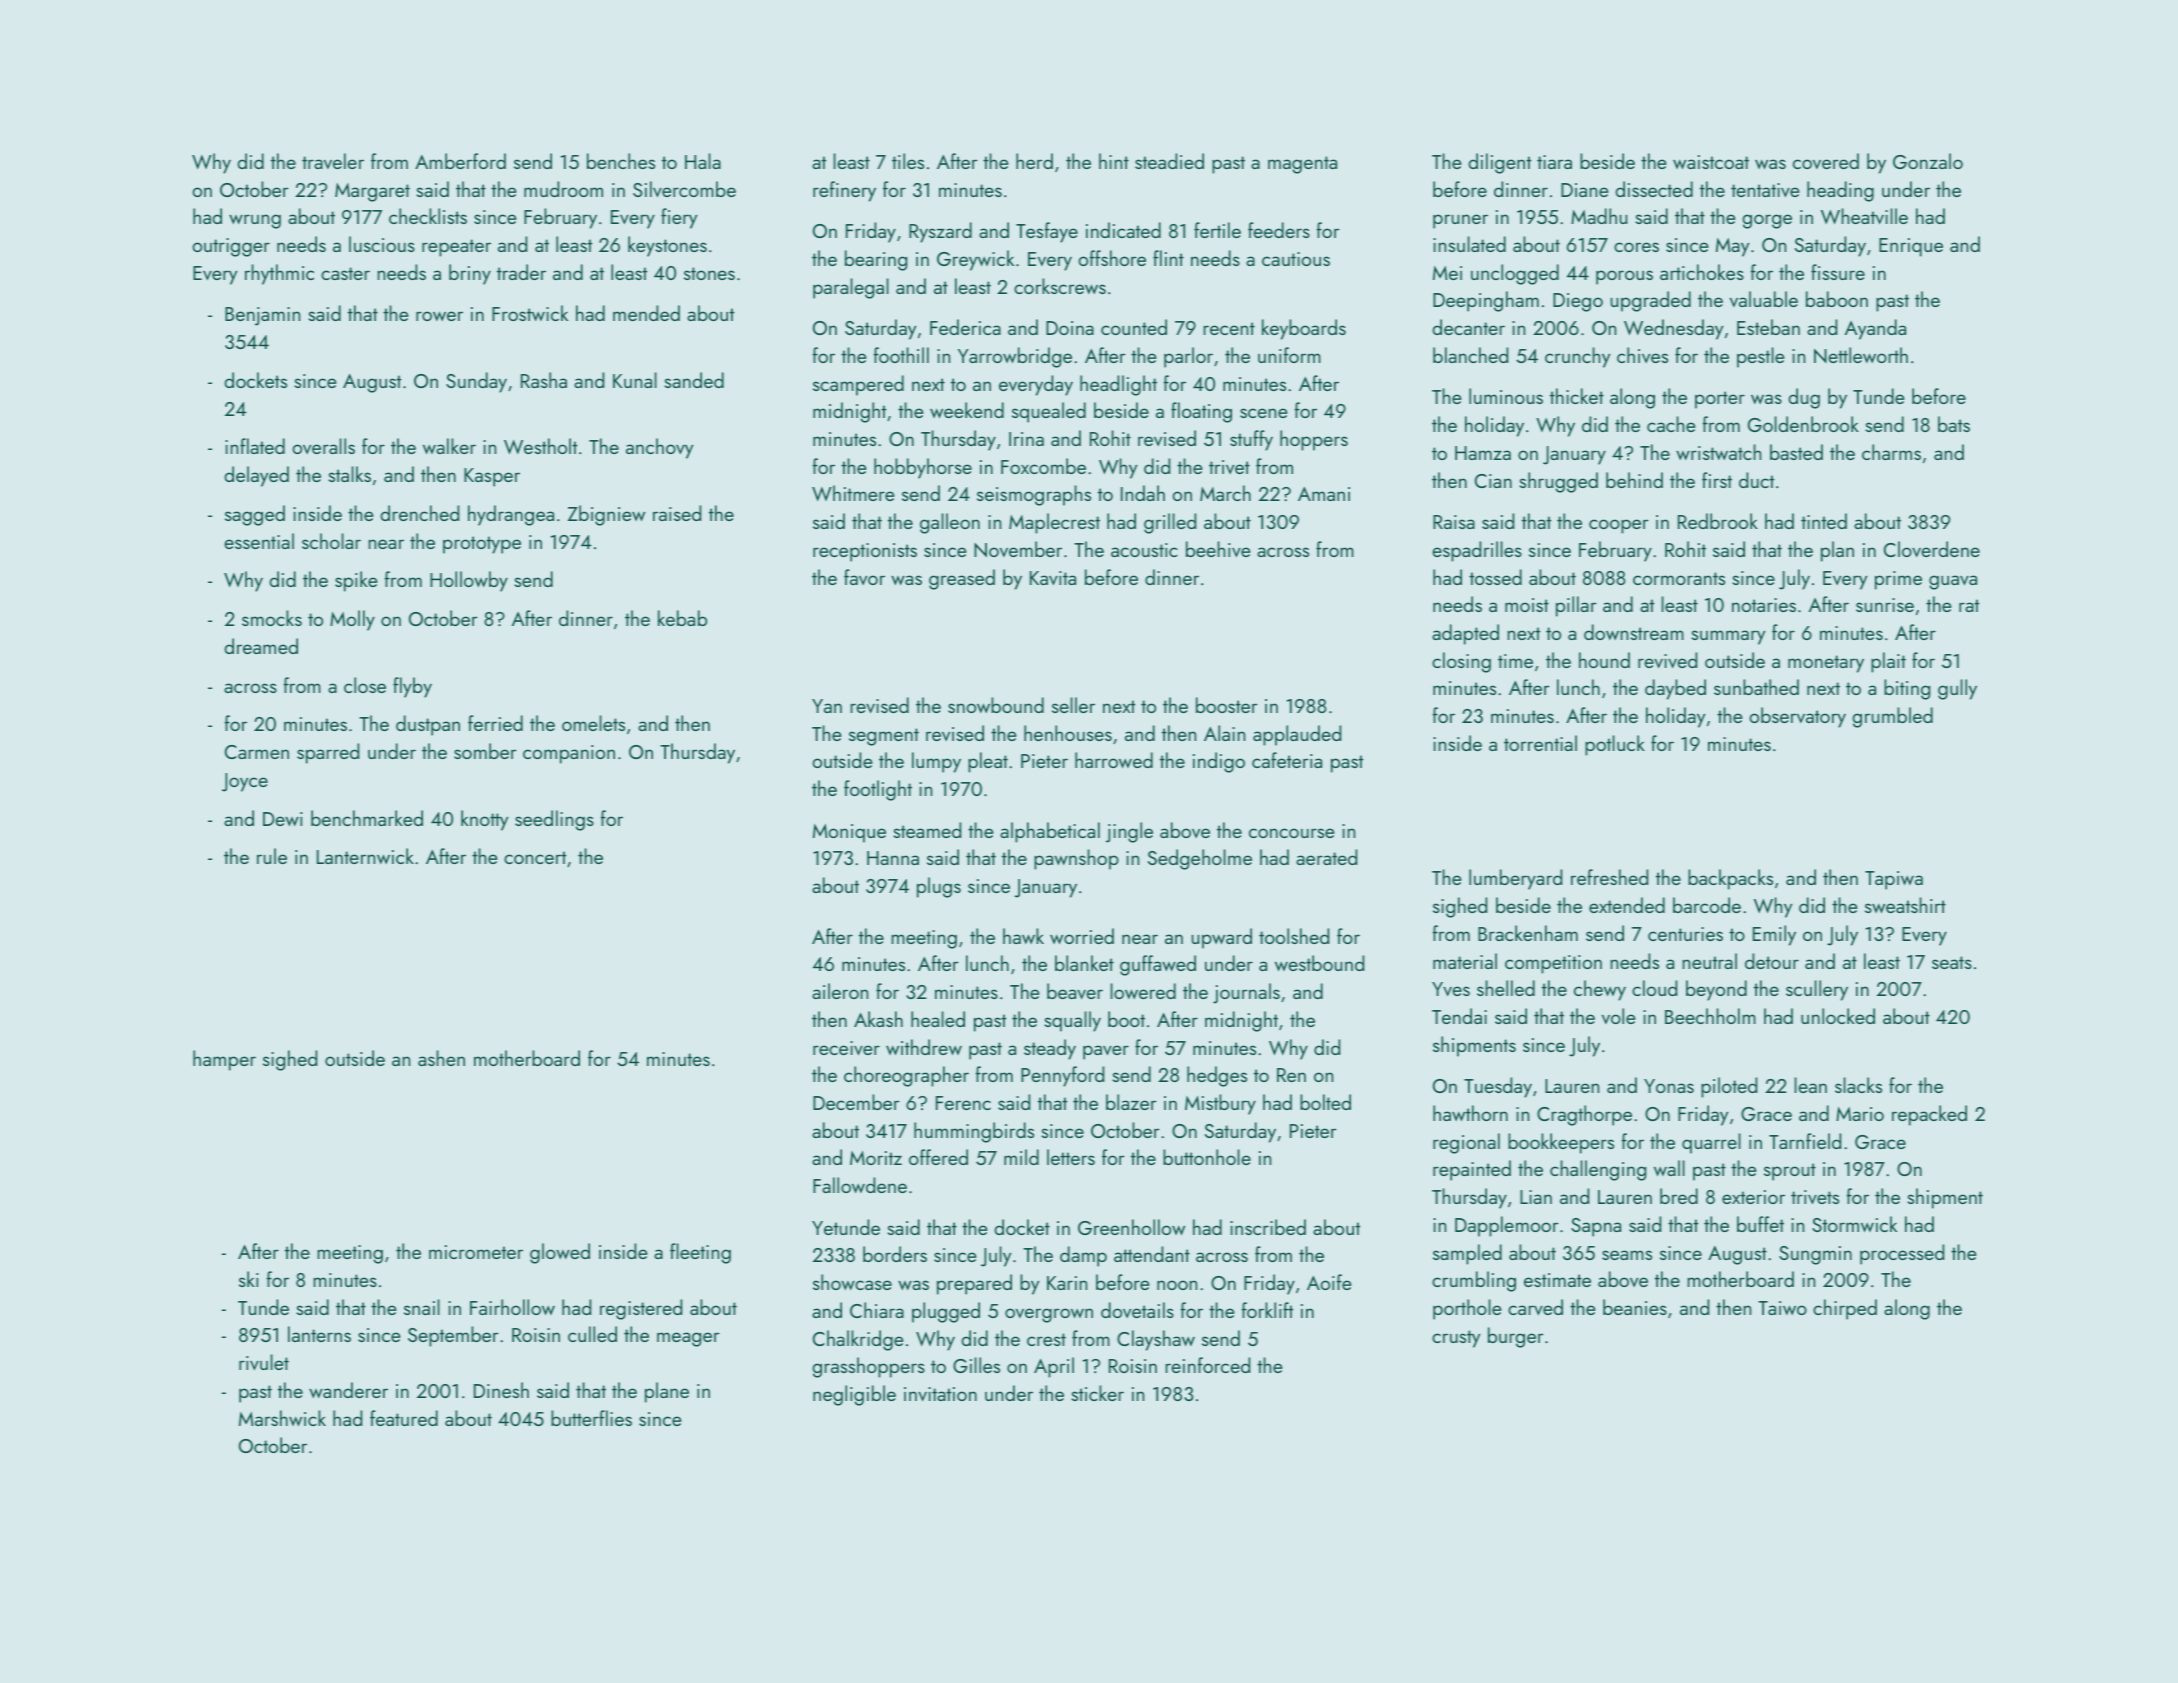 The height and width of the document is (1683, 2178). What do you see at coordinates (908, 161) in the document?
I see `tiles` at bounding box center [908, 161].
